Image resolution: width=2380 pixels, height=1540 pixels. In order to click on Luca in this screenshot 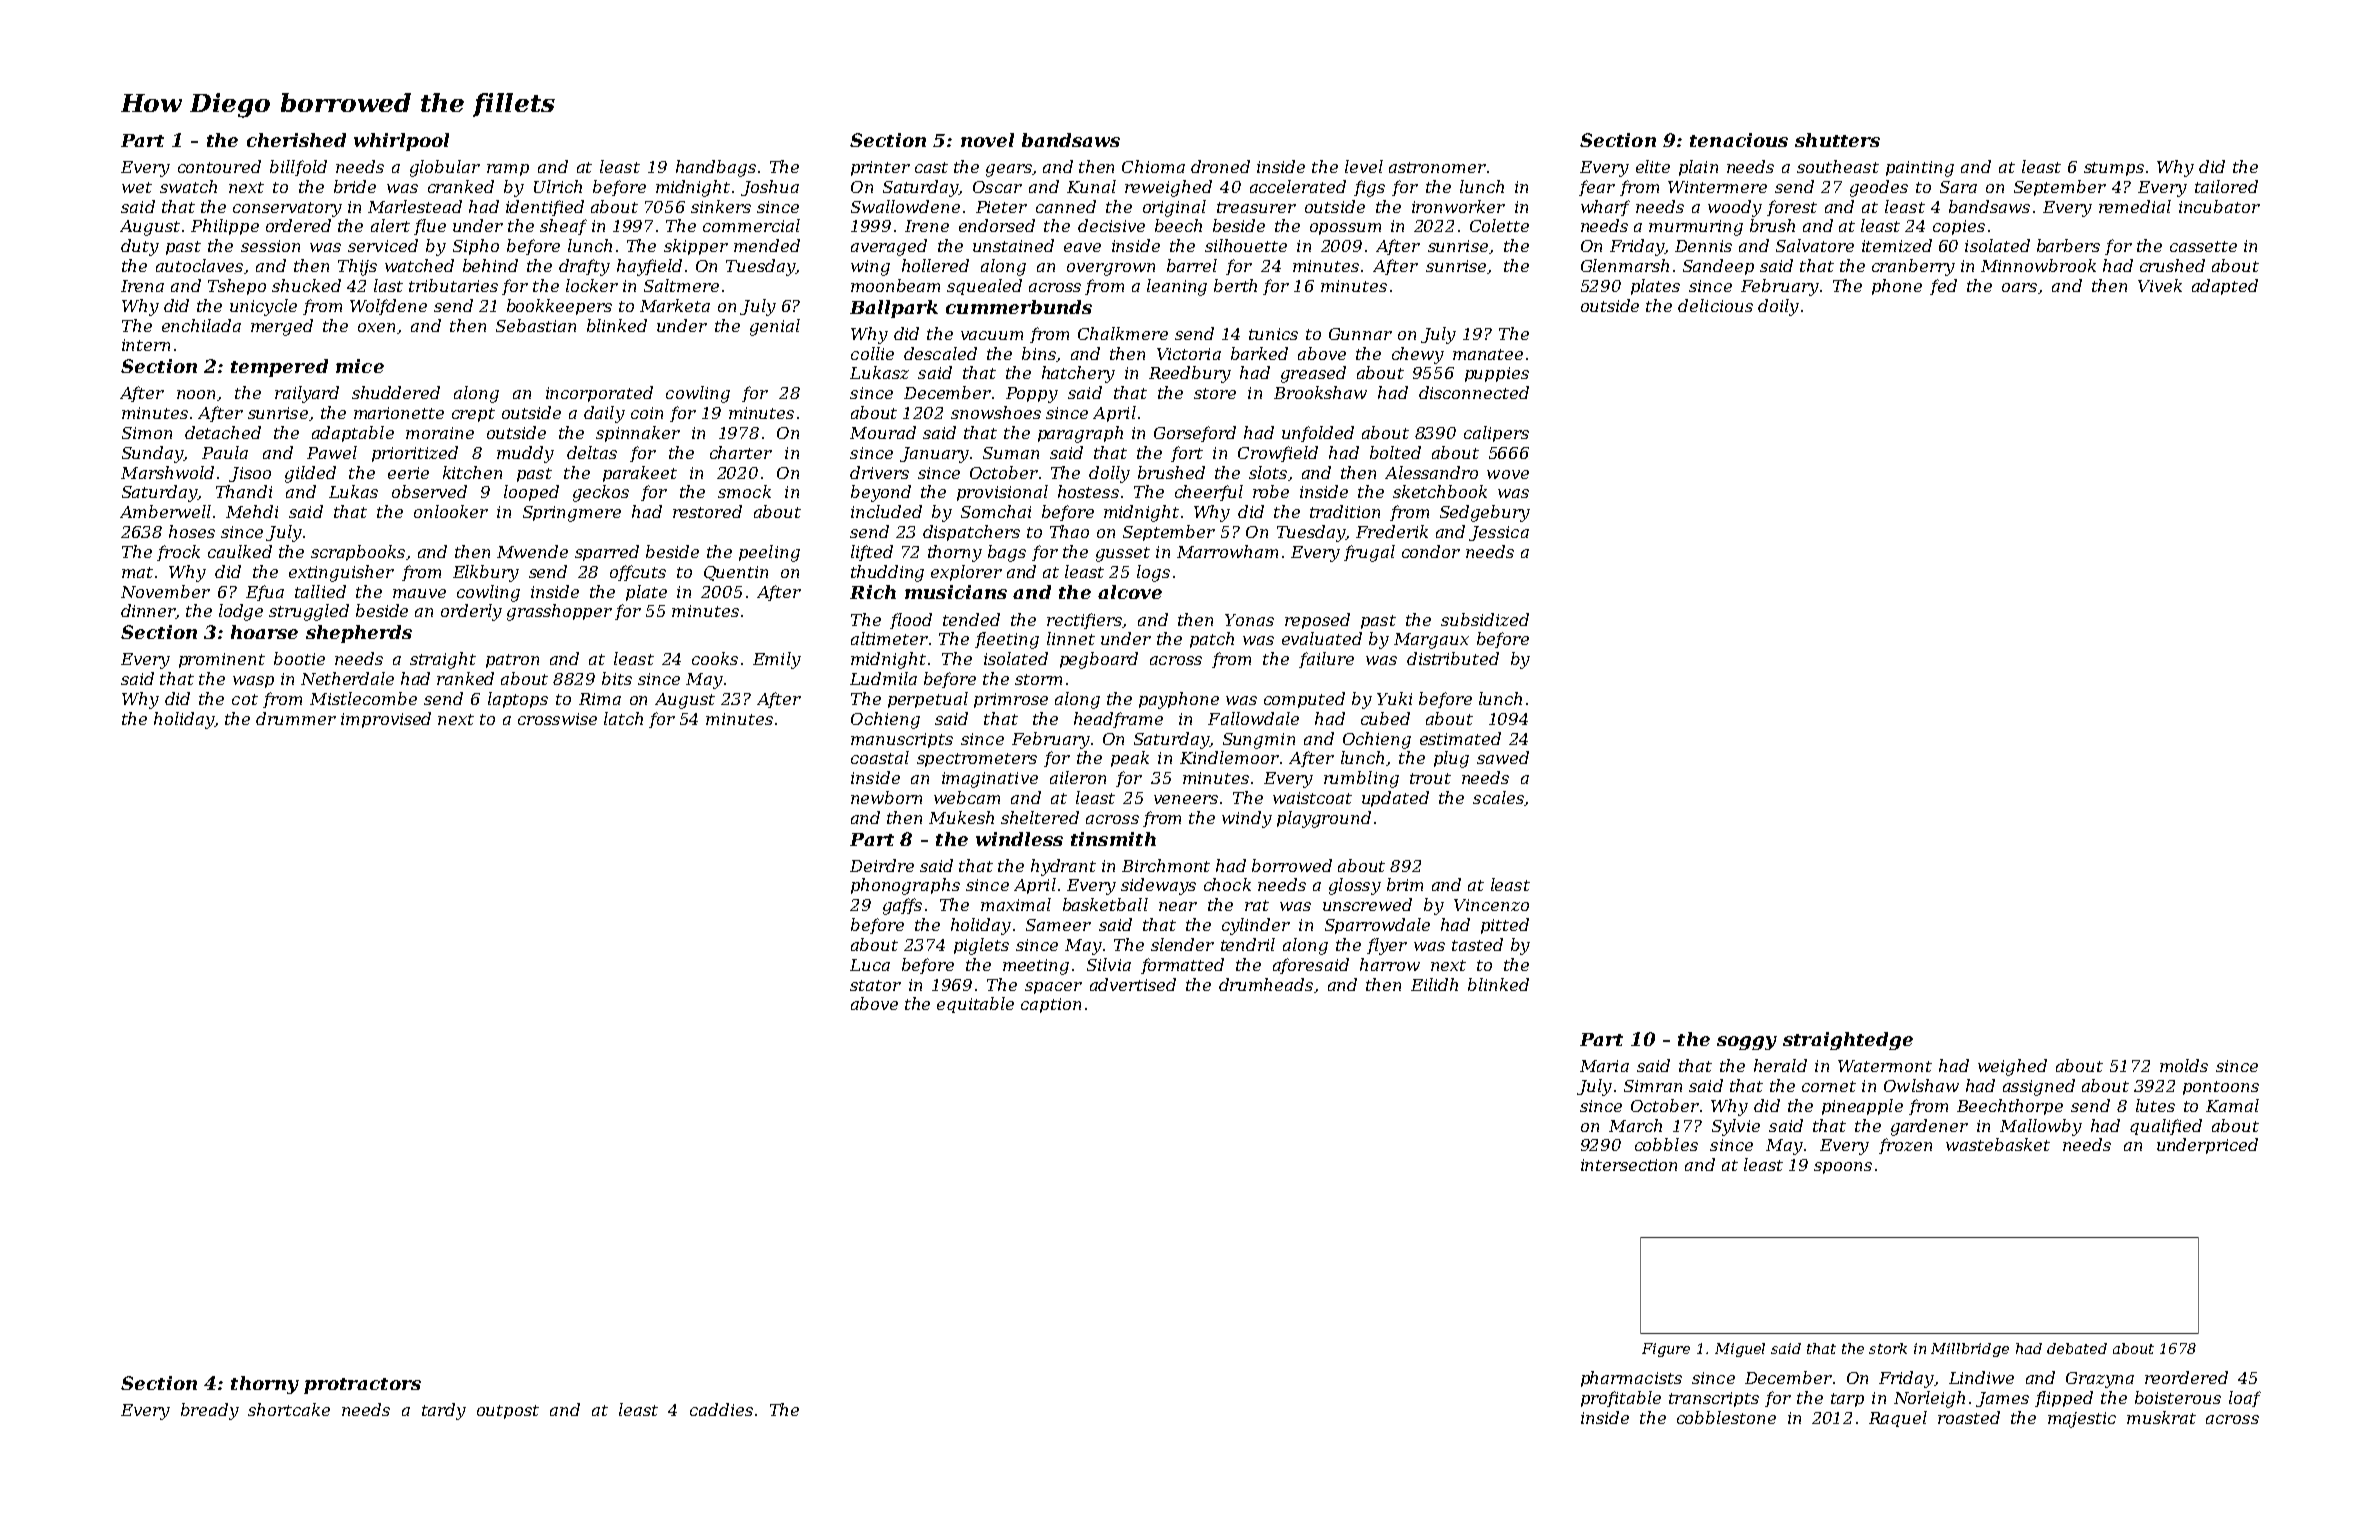, I will do `click(870, 965)`.
